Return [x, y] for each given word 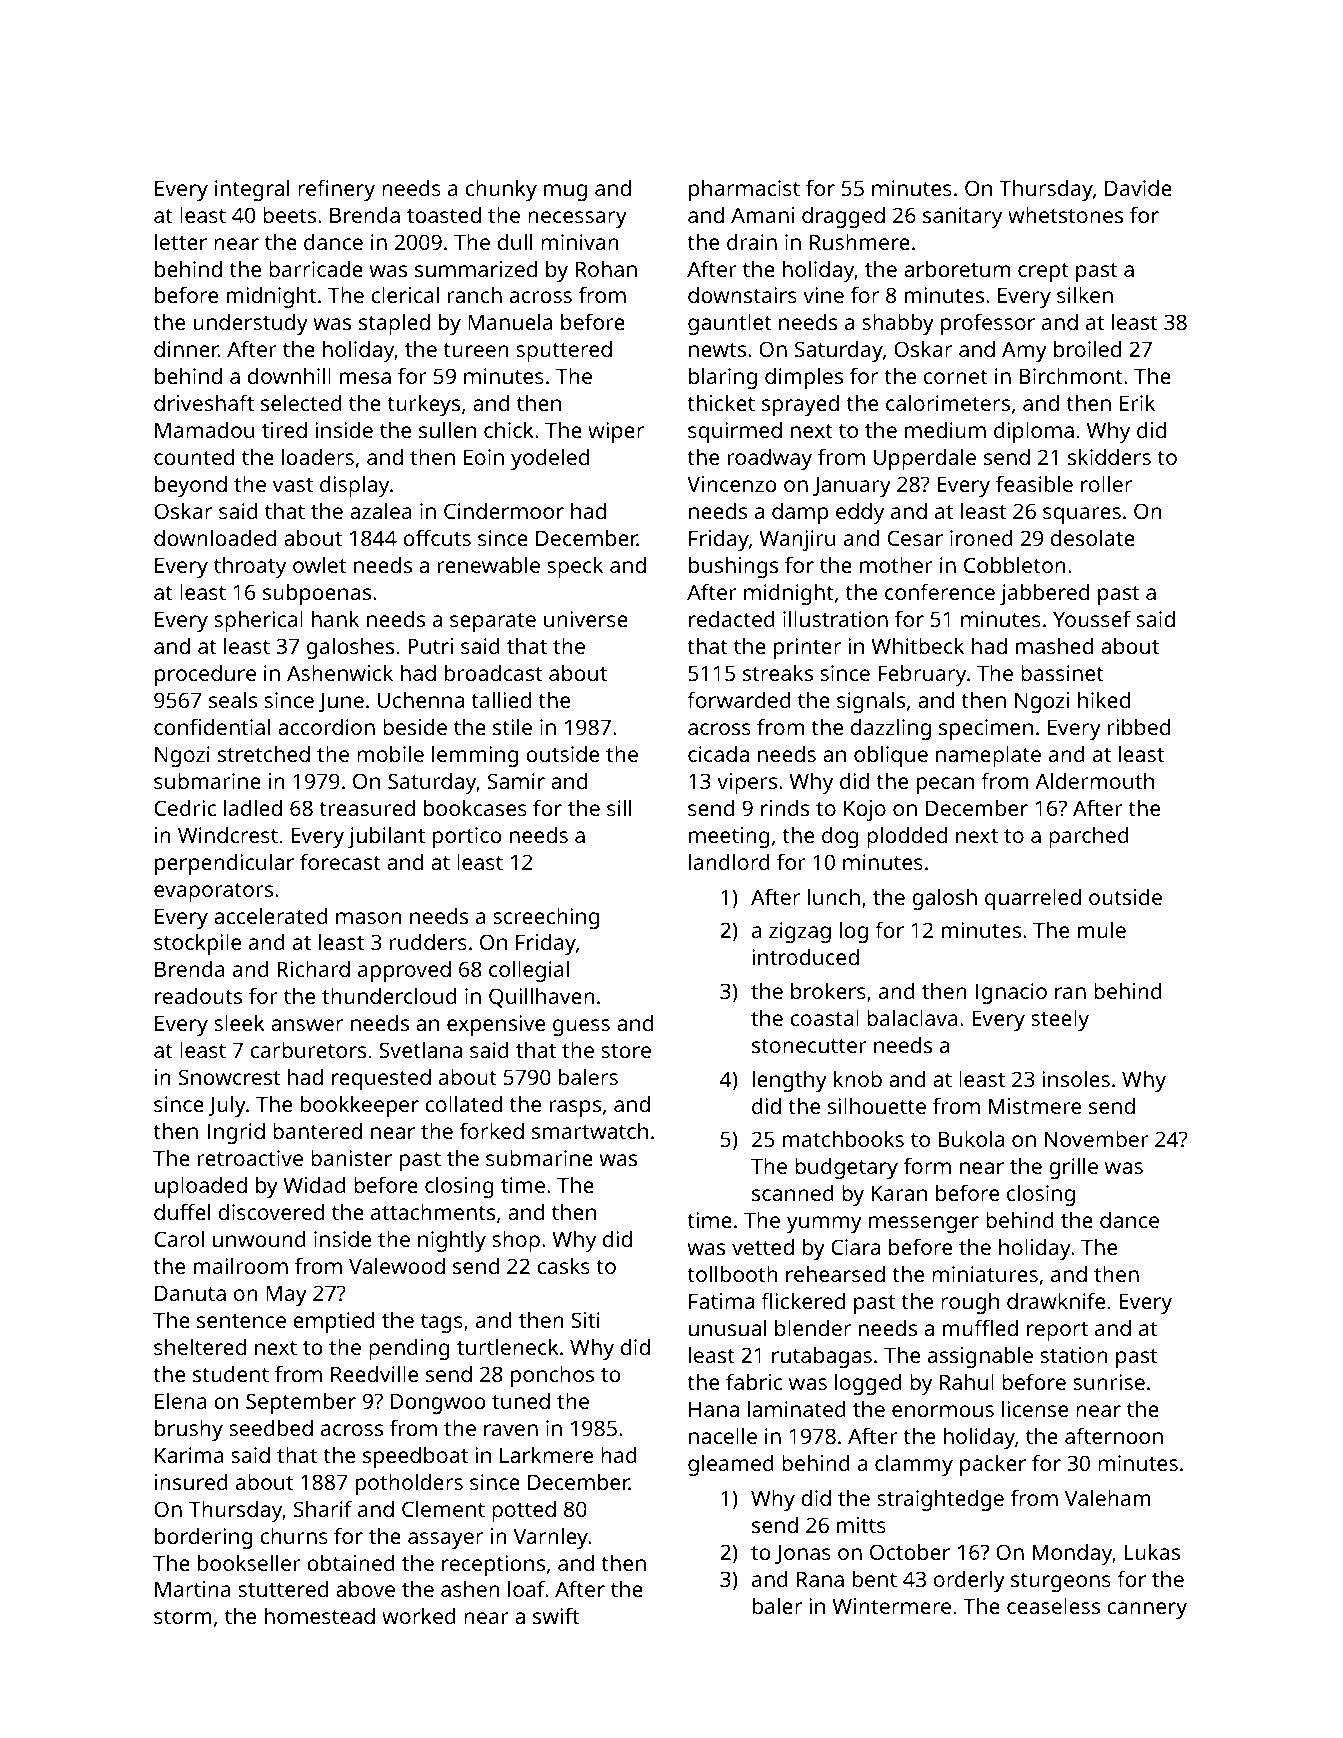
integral [252, 190]
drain [752, 241]
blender [813, 1327]
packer [993, 1465]
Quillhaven [542, 997]
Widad [314, 1184]
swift [556, 1615]
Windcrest [228, 834]
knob [858, 1078]
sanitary [962, 217]
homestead [320, 1615]
